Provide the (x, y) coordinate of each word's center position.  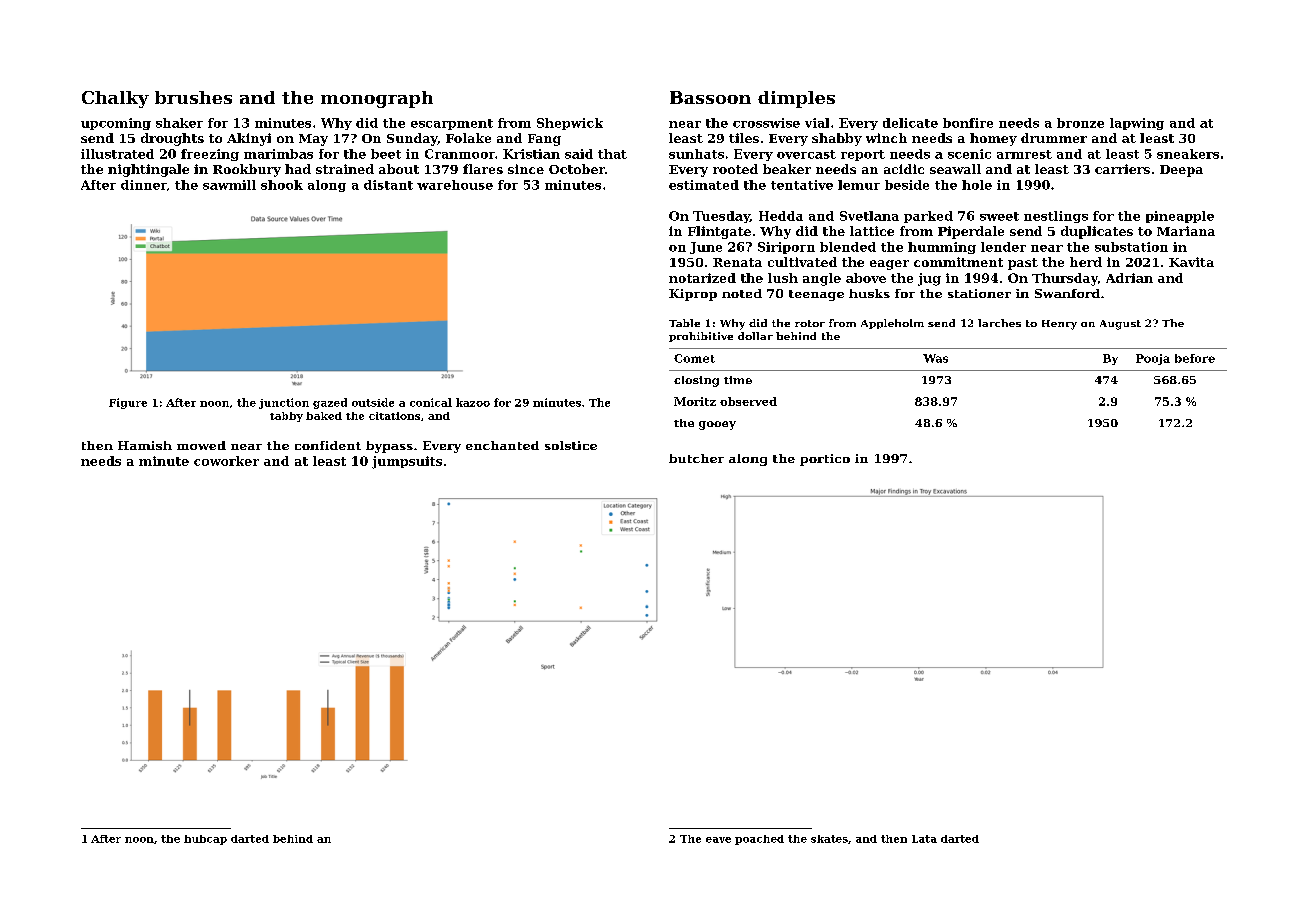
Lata (924, 839)
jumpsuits (407, 462)
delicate (910, 123)
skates (829, 839)
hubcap (205, 840)
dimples (796, 99)
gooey (717, 425)
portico (825, 460)
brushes (193, 97)
